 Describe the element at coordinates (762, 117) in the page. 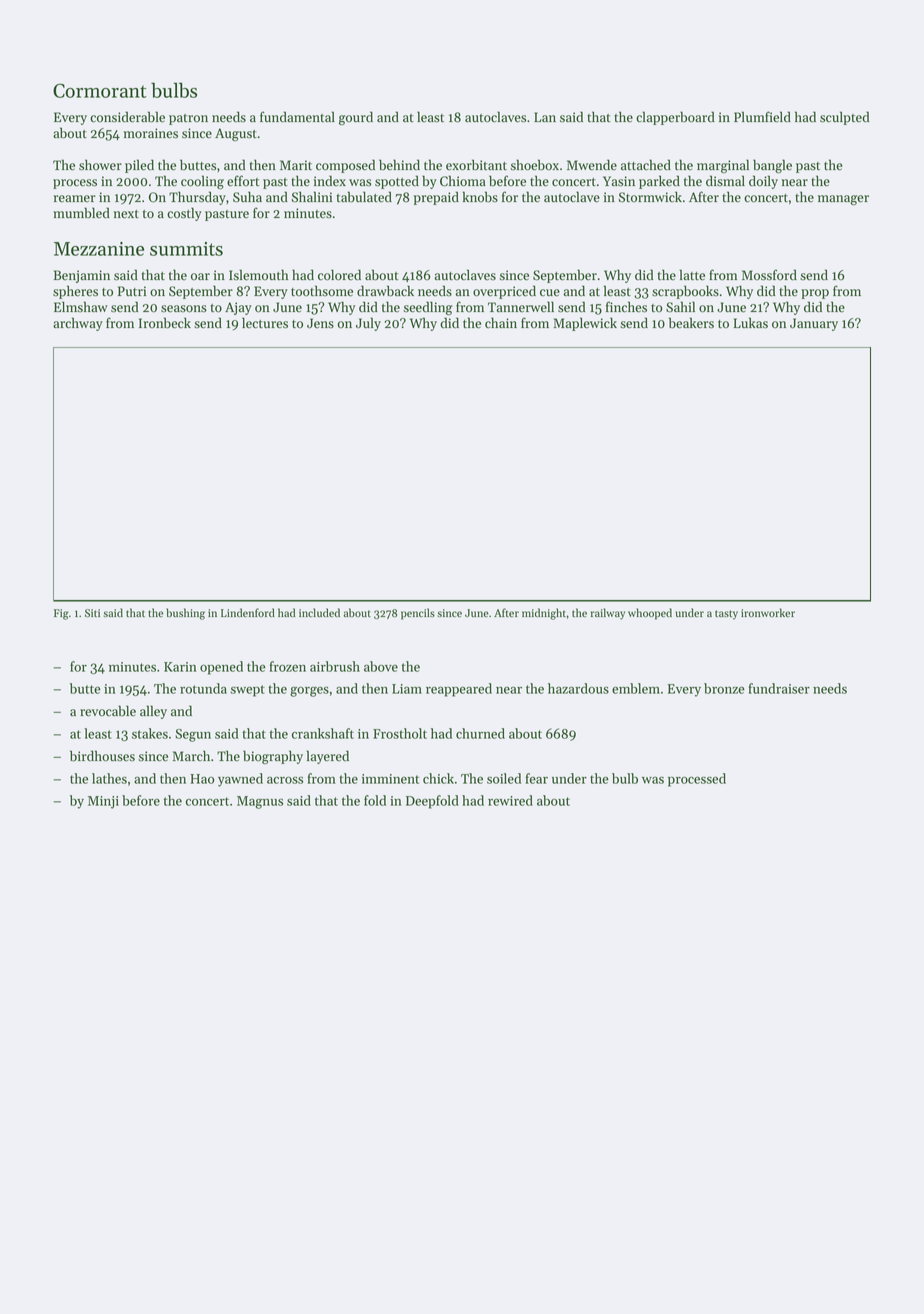

I see `Plumfield` at that location.
